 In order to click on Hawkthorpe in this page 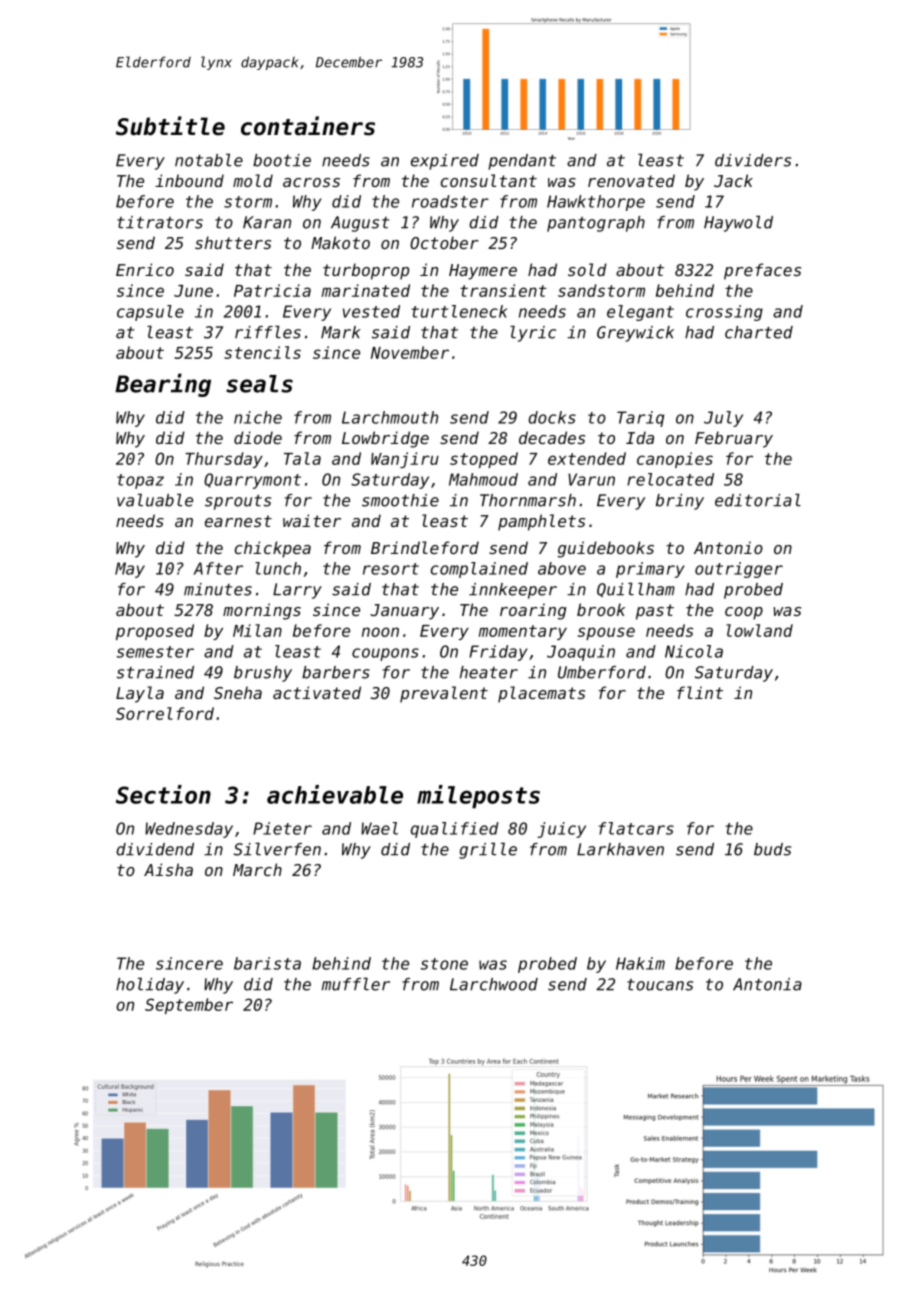, I will do `click(596, 203)`.
